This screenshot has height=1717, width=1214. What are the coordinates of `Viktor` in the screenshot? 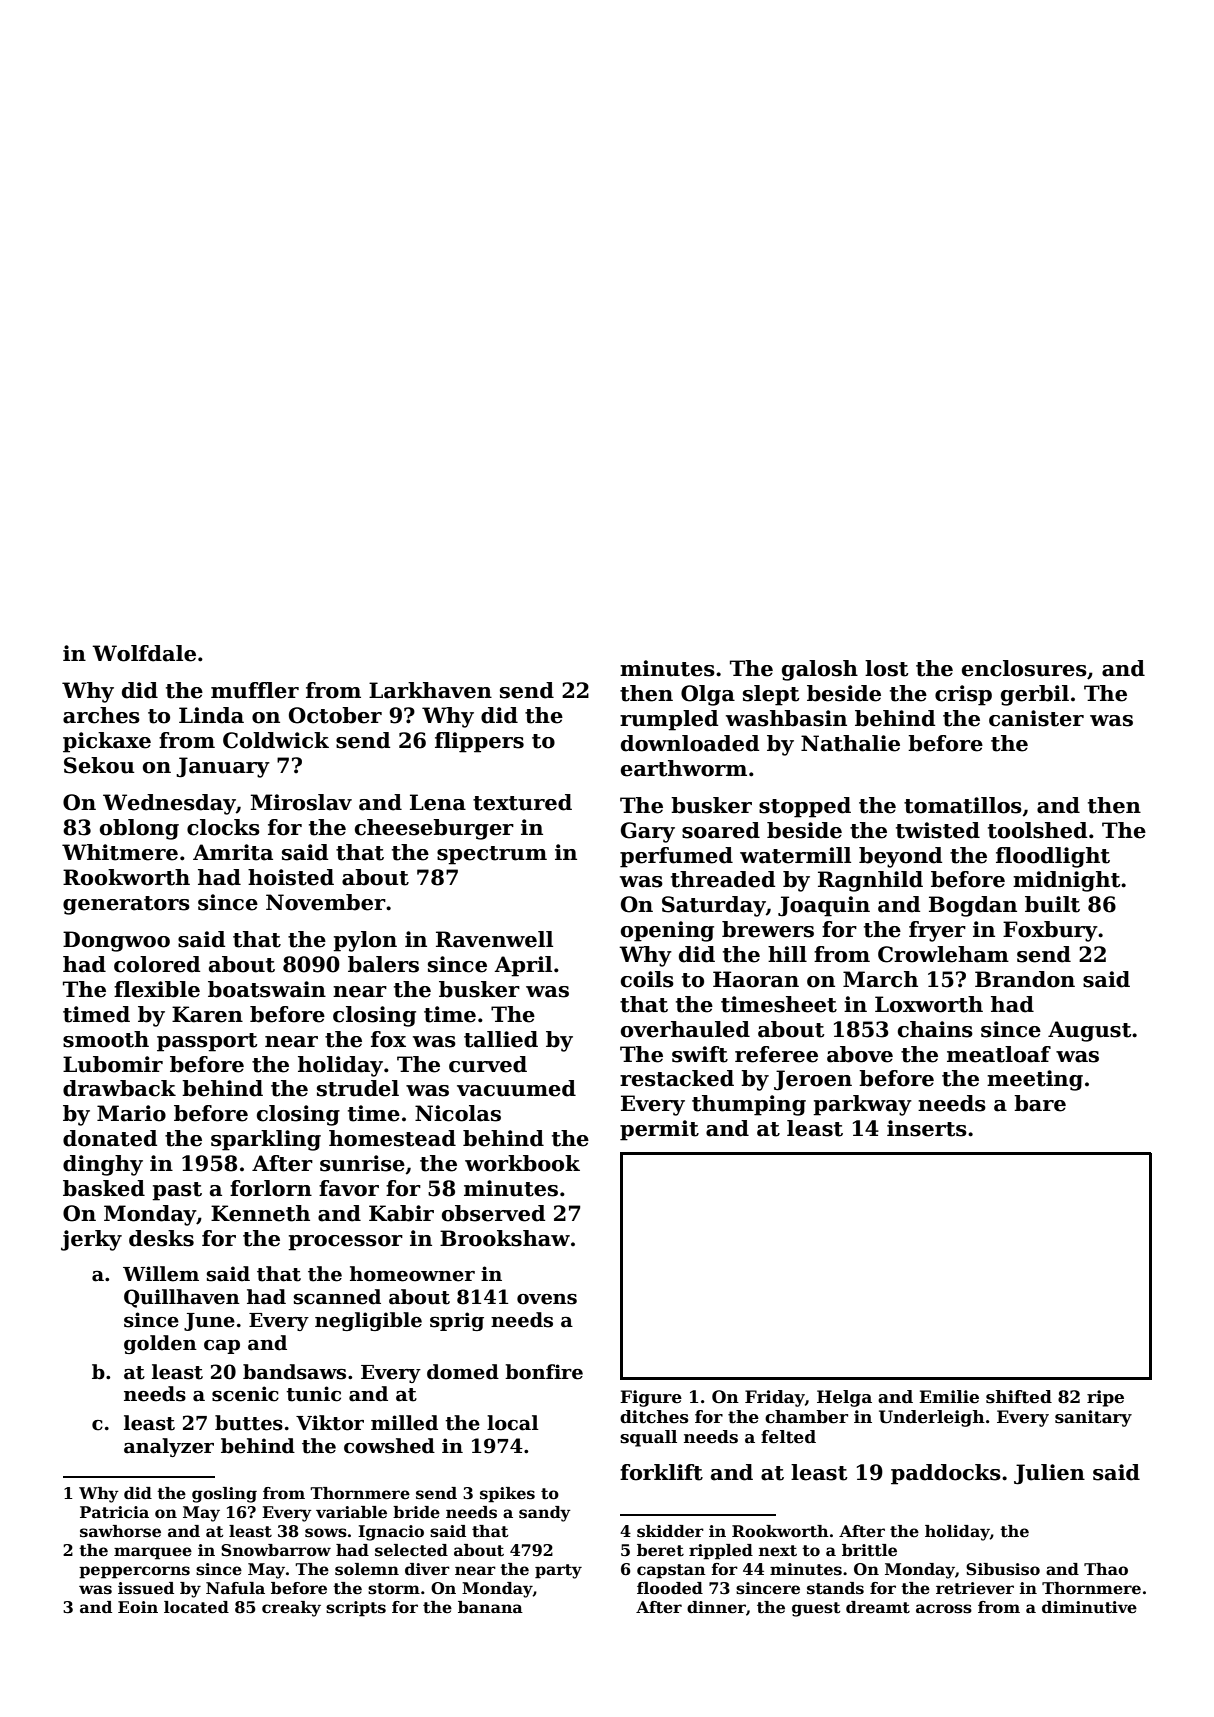 It's located at (330, 1423).
